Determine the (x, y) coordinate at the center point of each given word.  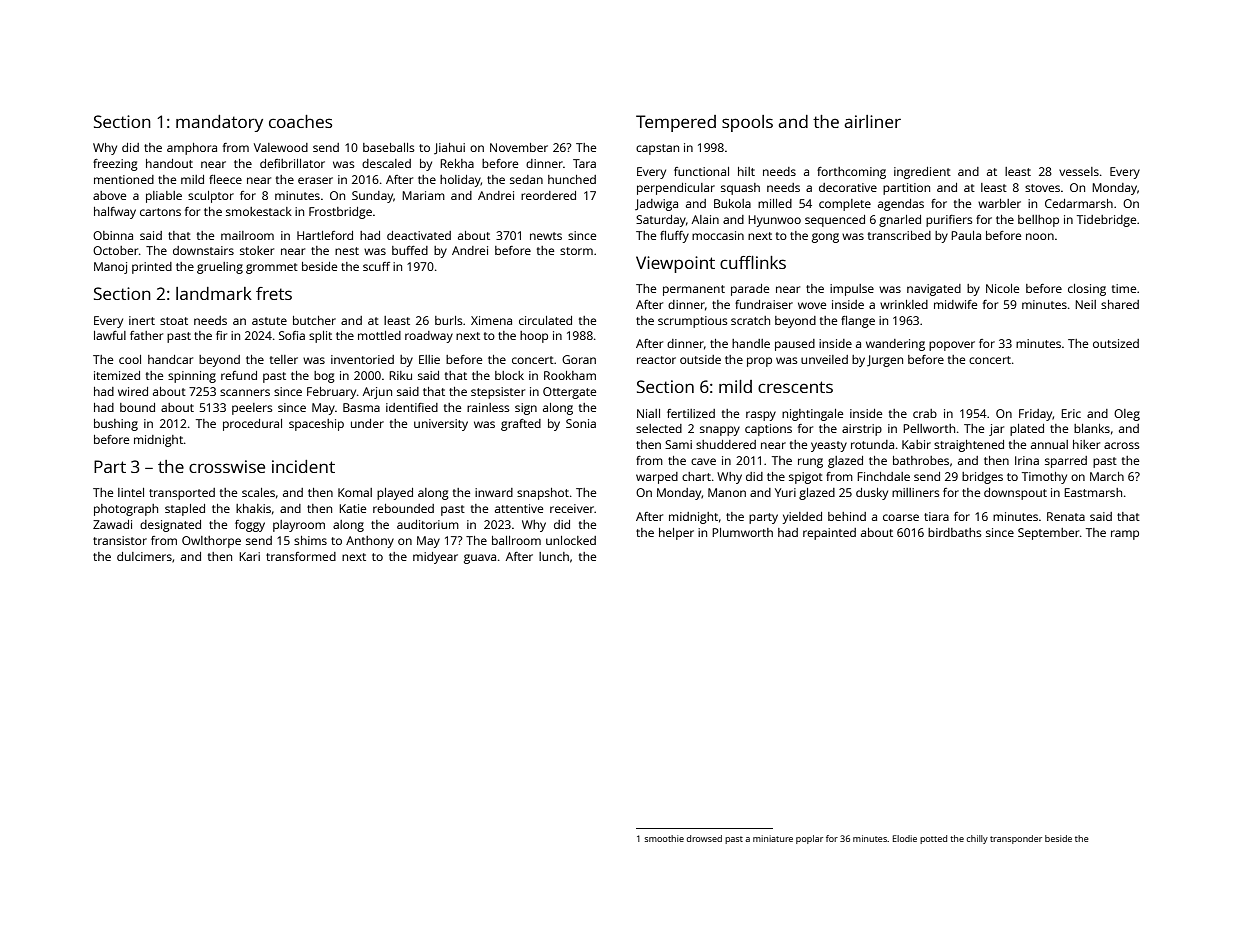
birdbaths (955, 532)
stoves (1042, 188)
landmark (214, 293)
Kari (249, 556)
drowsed (704, 838)
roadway (429, 337)
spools (747, 123)
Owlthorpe (211, 542)
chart (696, 476)
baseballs (389, 147)
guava (480, 559)
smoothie (664, 838)
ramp (1125, 535)
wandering (895, 345)
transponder (1016, 839)
